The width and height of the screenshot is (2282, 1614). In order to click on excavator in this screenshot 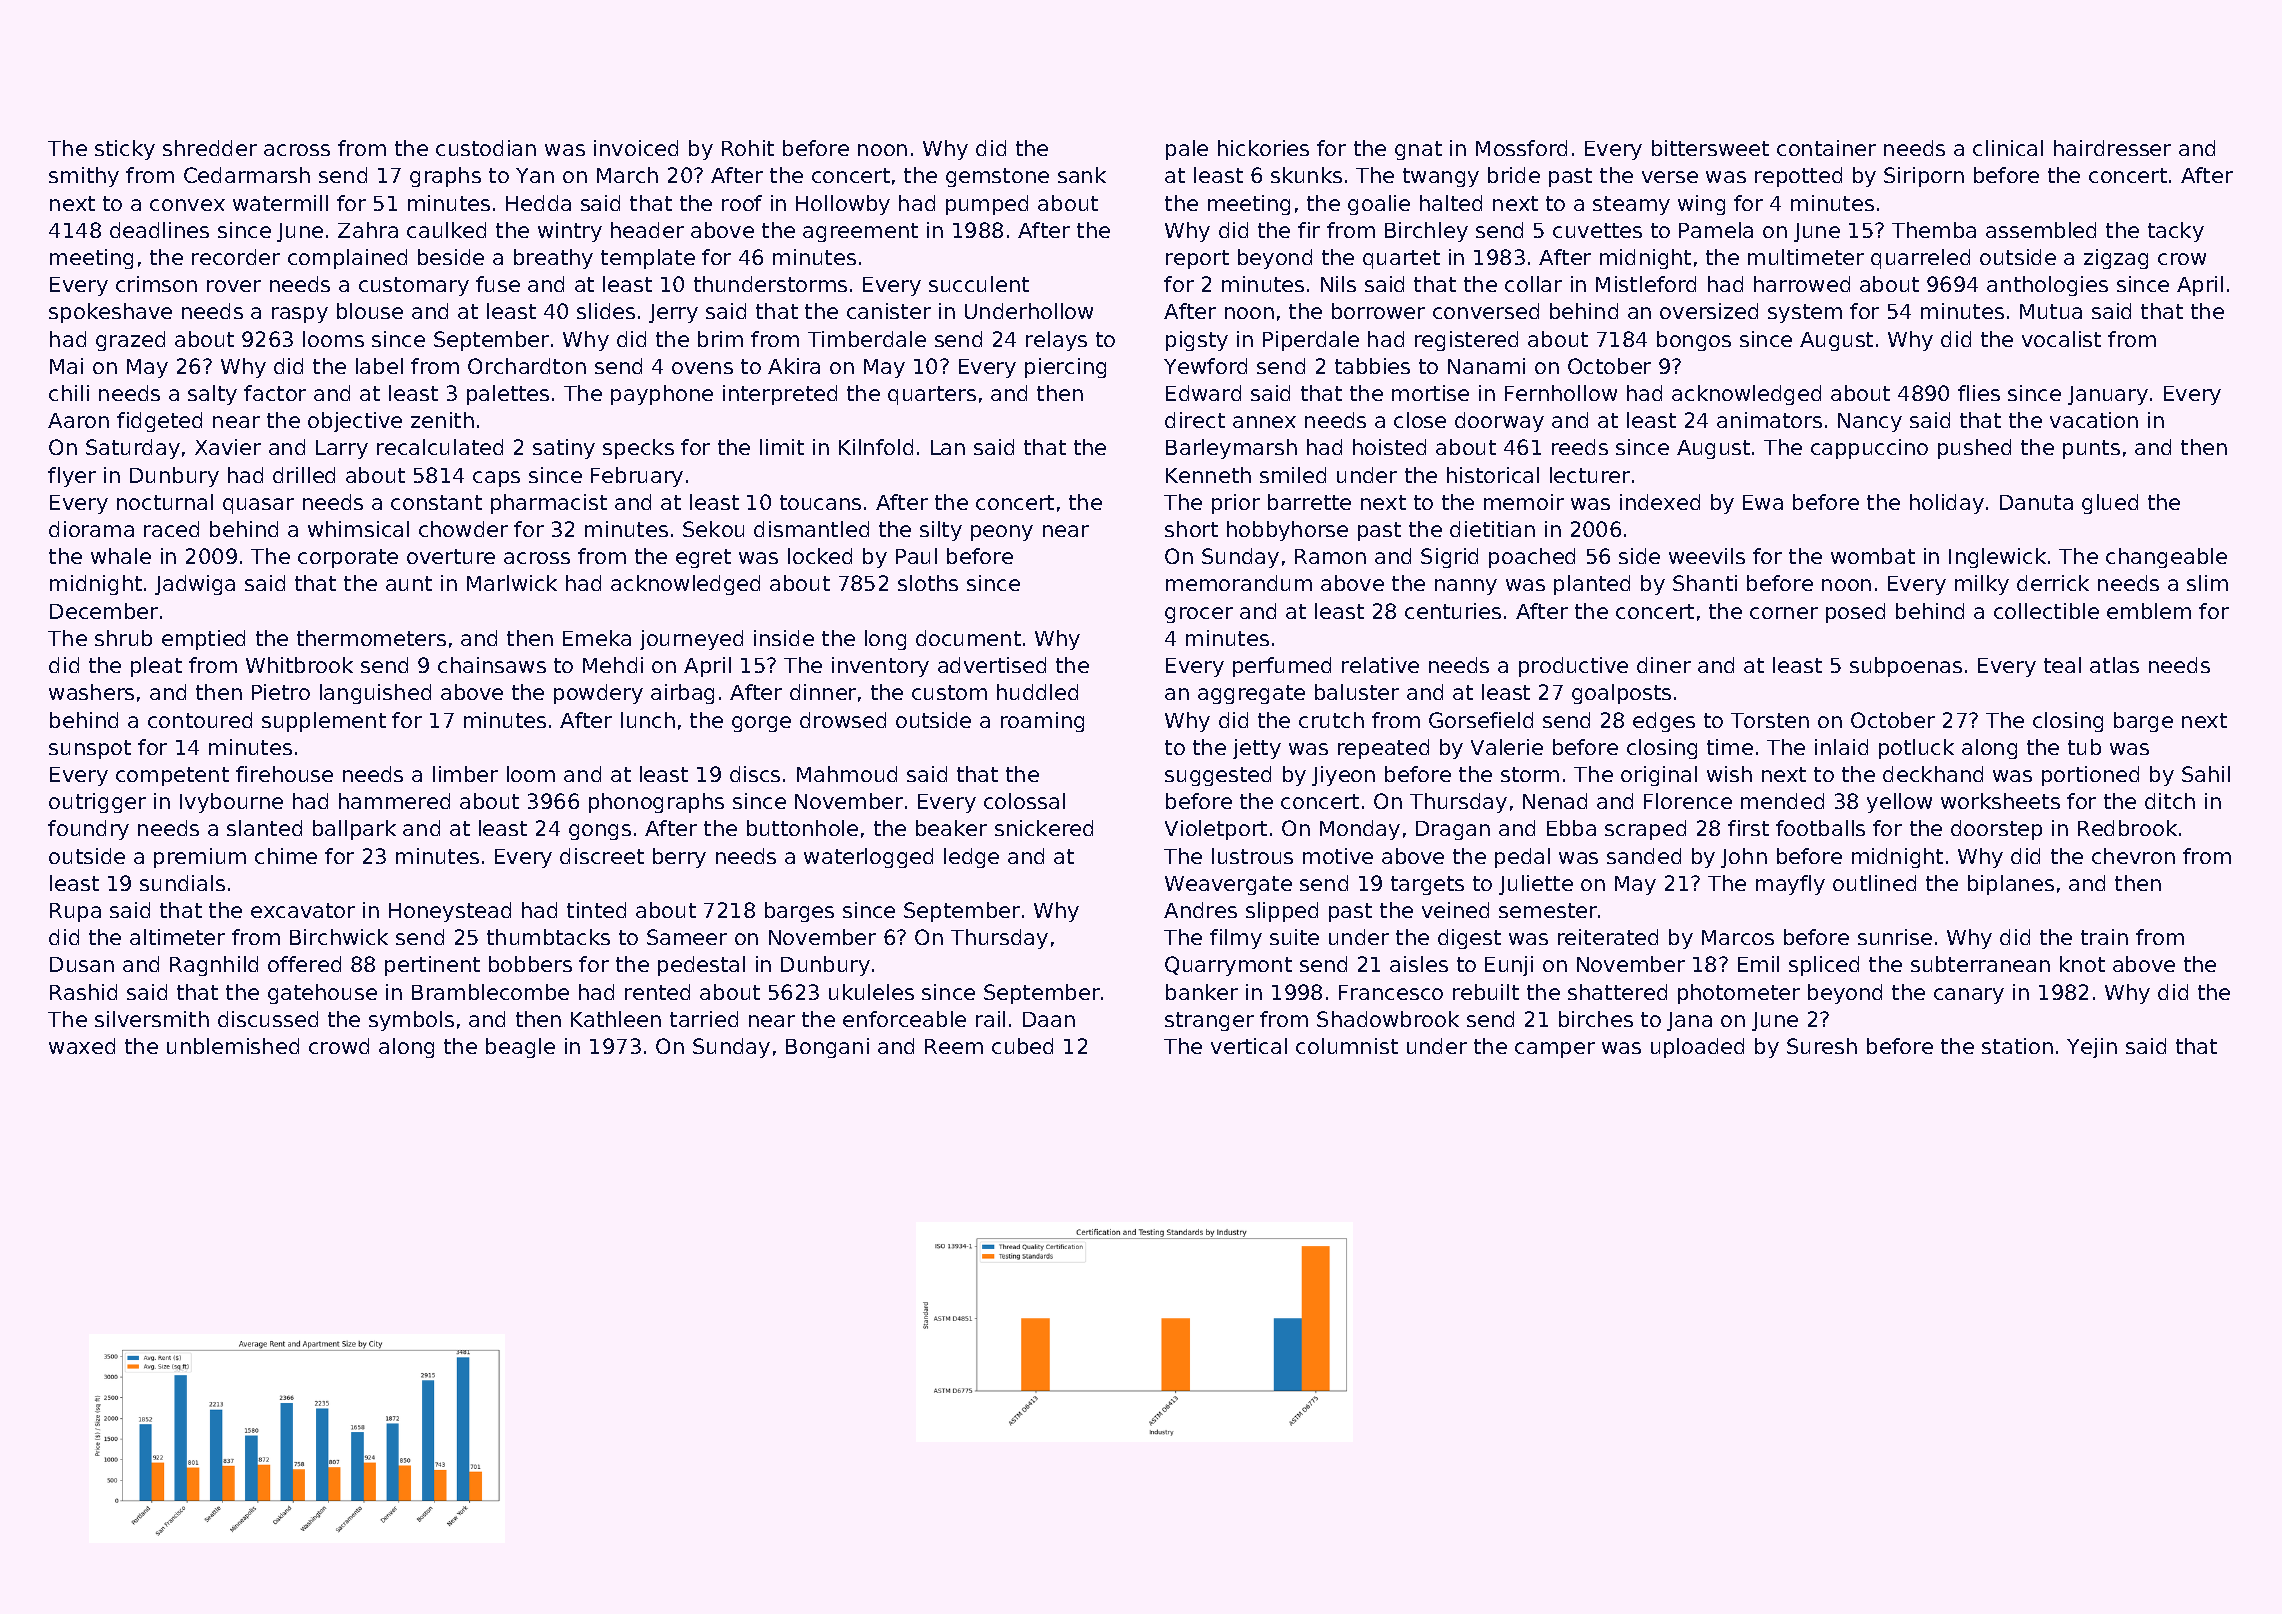, I will do `click(303, 910)`.
